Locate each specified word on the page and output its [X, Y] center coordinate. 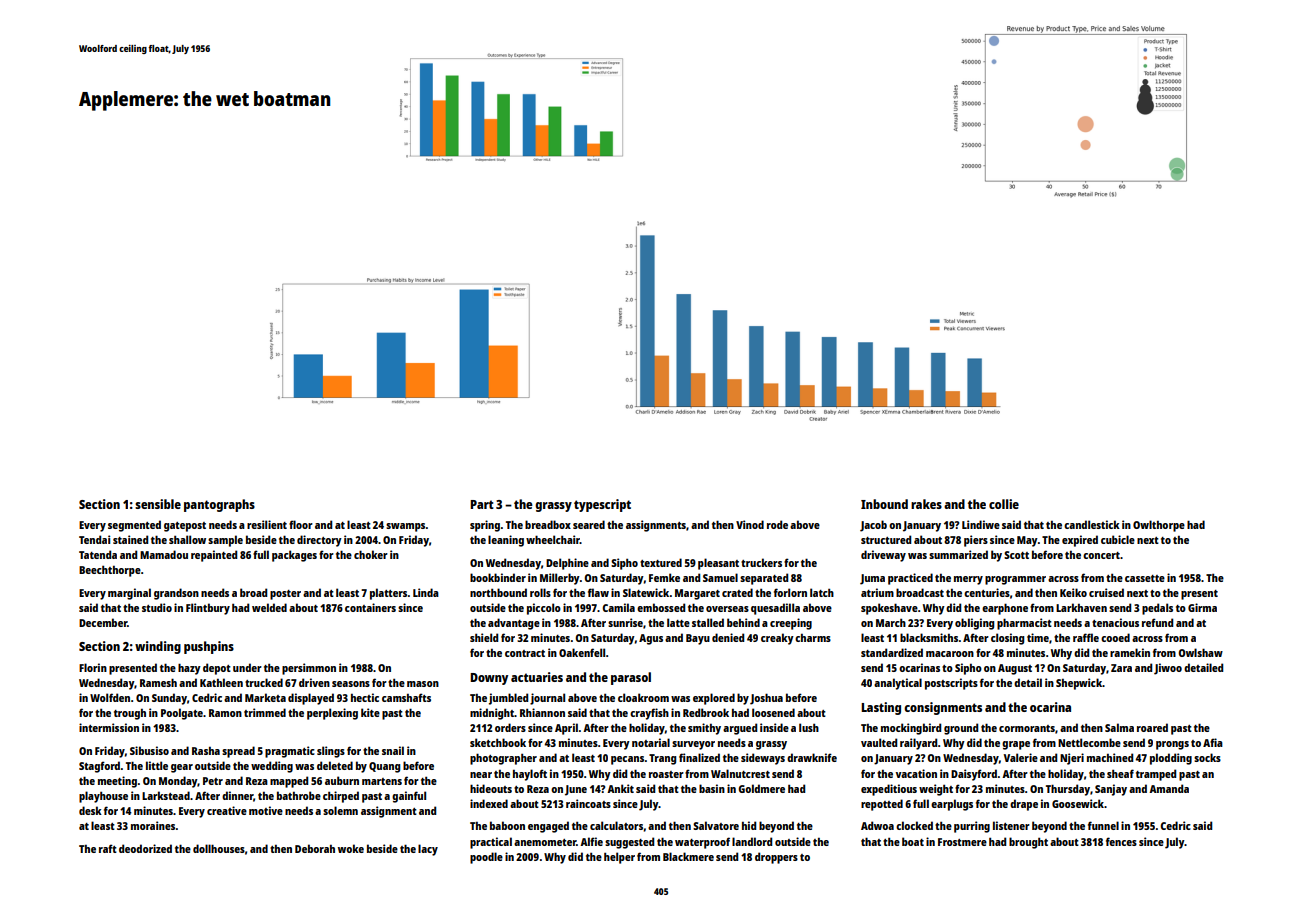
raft [108, 848]
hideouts [491, 788]
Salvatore [716, 825]
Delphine [567, 564]
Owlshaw [1200, 652]
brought [1028, 843]
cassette [1145, 578]
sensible [158, 504]
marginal [129, 594]
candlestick [1092, 524]
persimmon [309, 669]
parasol [631, 678]
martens [382, 781]
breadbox [548, 524]
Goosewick [1078, 803]
